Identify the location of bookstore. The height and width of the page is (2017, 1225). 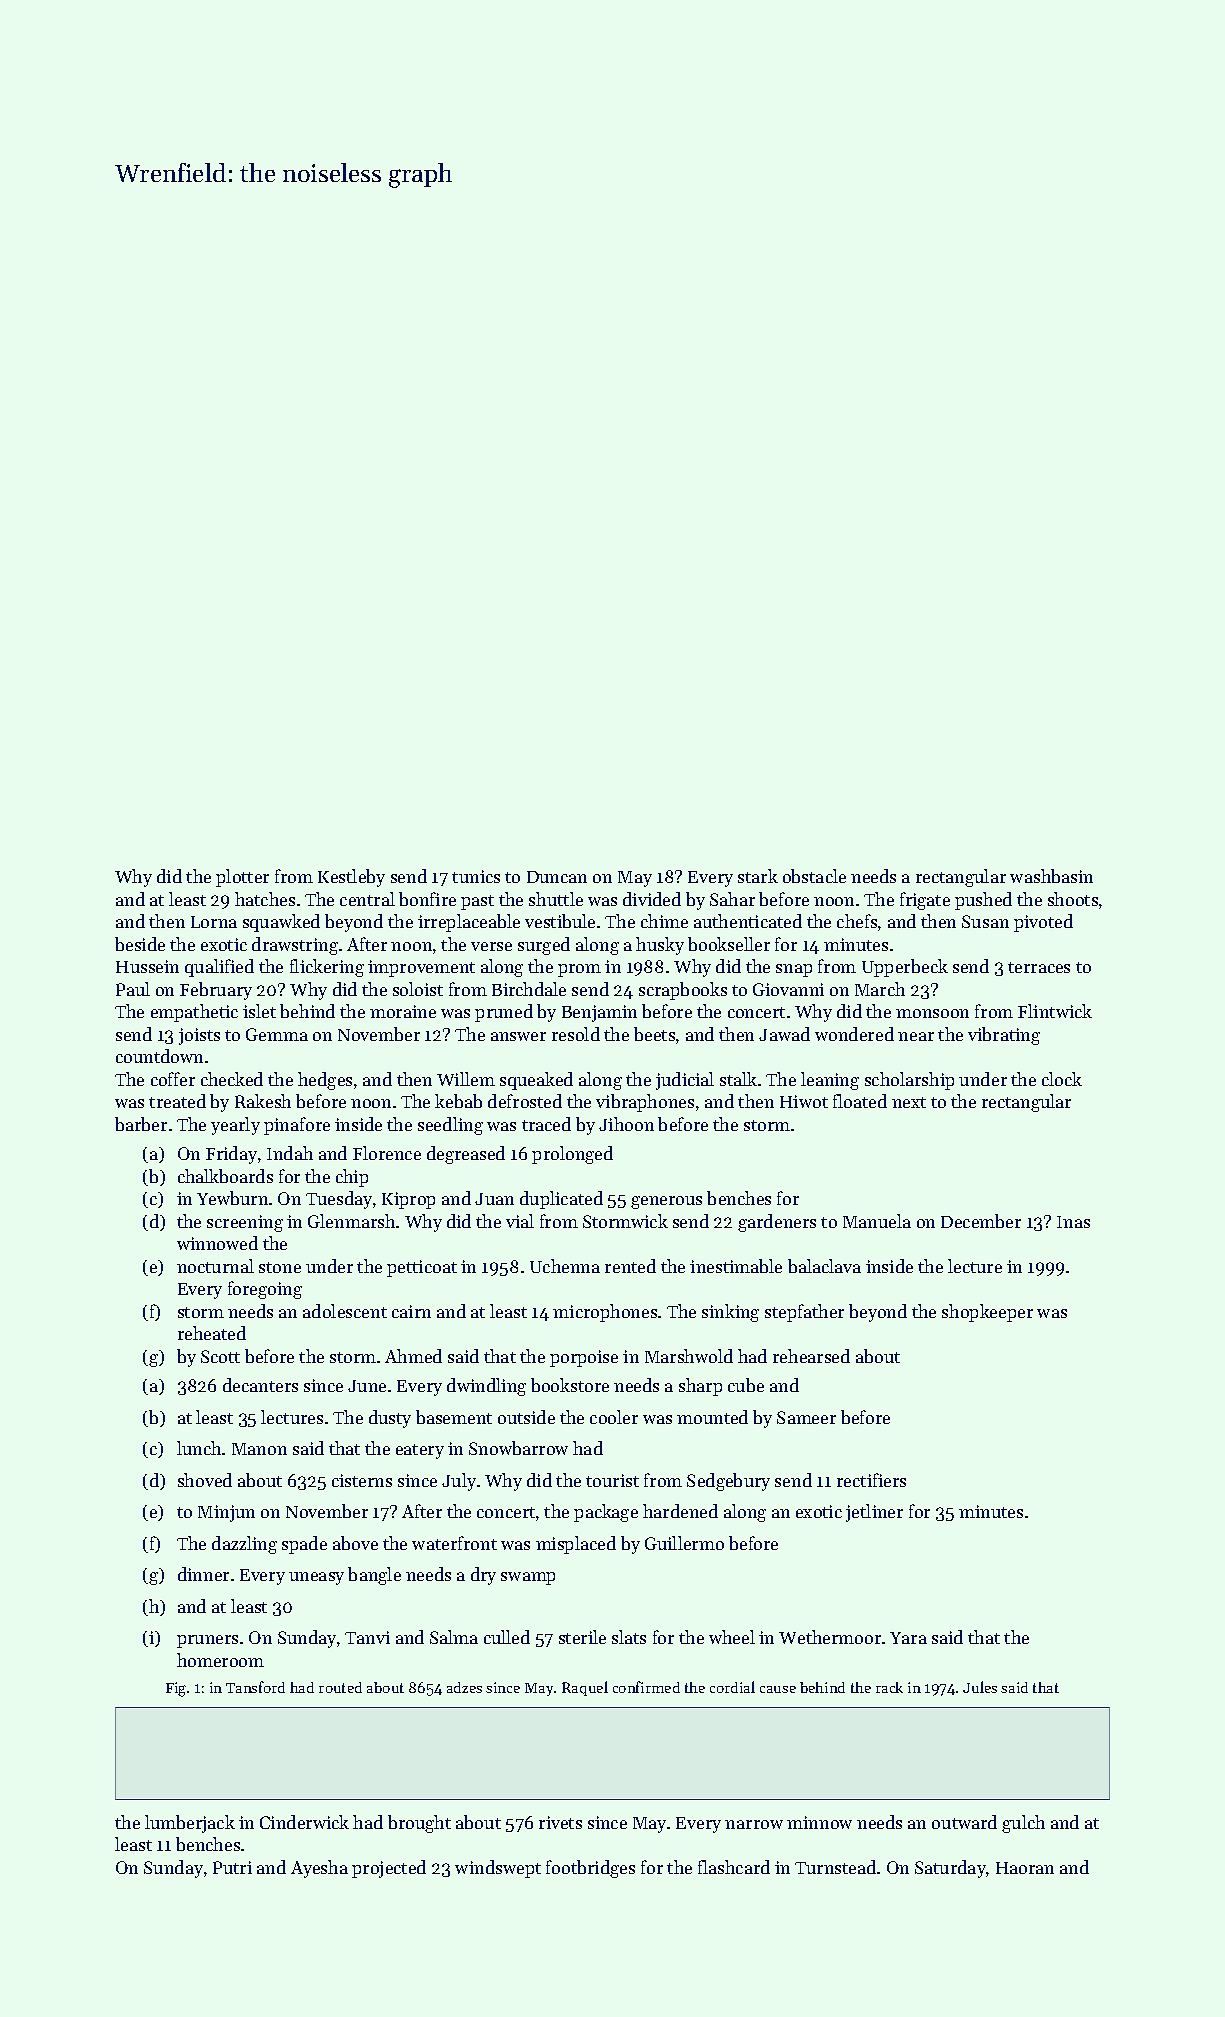
(570, 1385).
